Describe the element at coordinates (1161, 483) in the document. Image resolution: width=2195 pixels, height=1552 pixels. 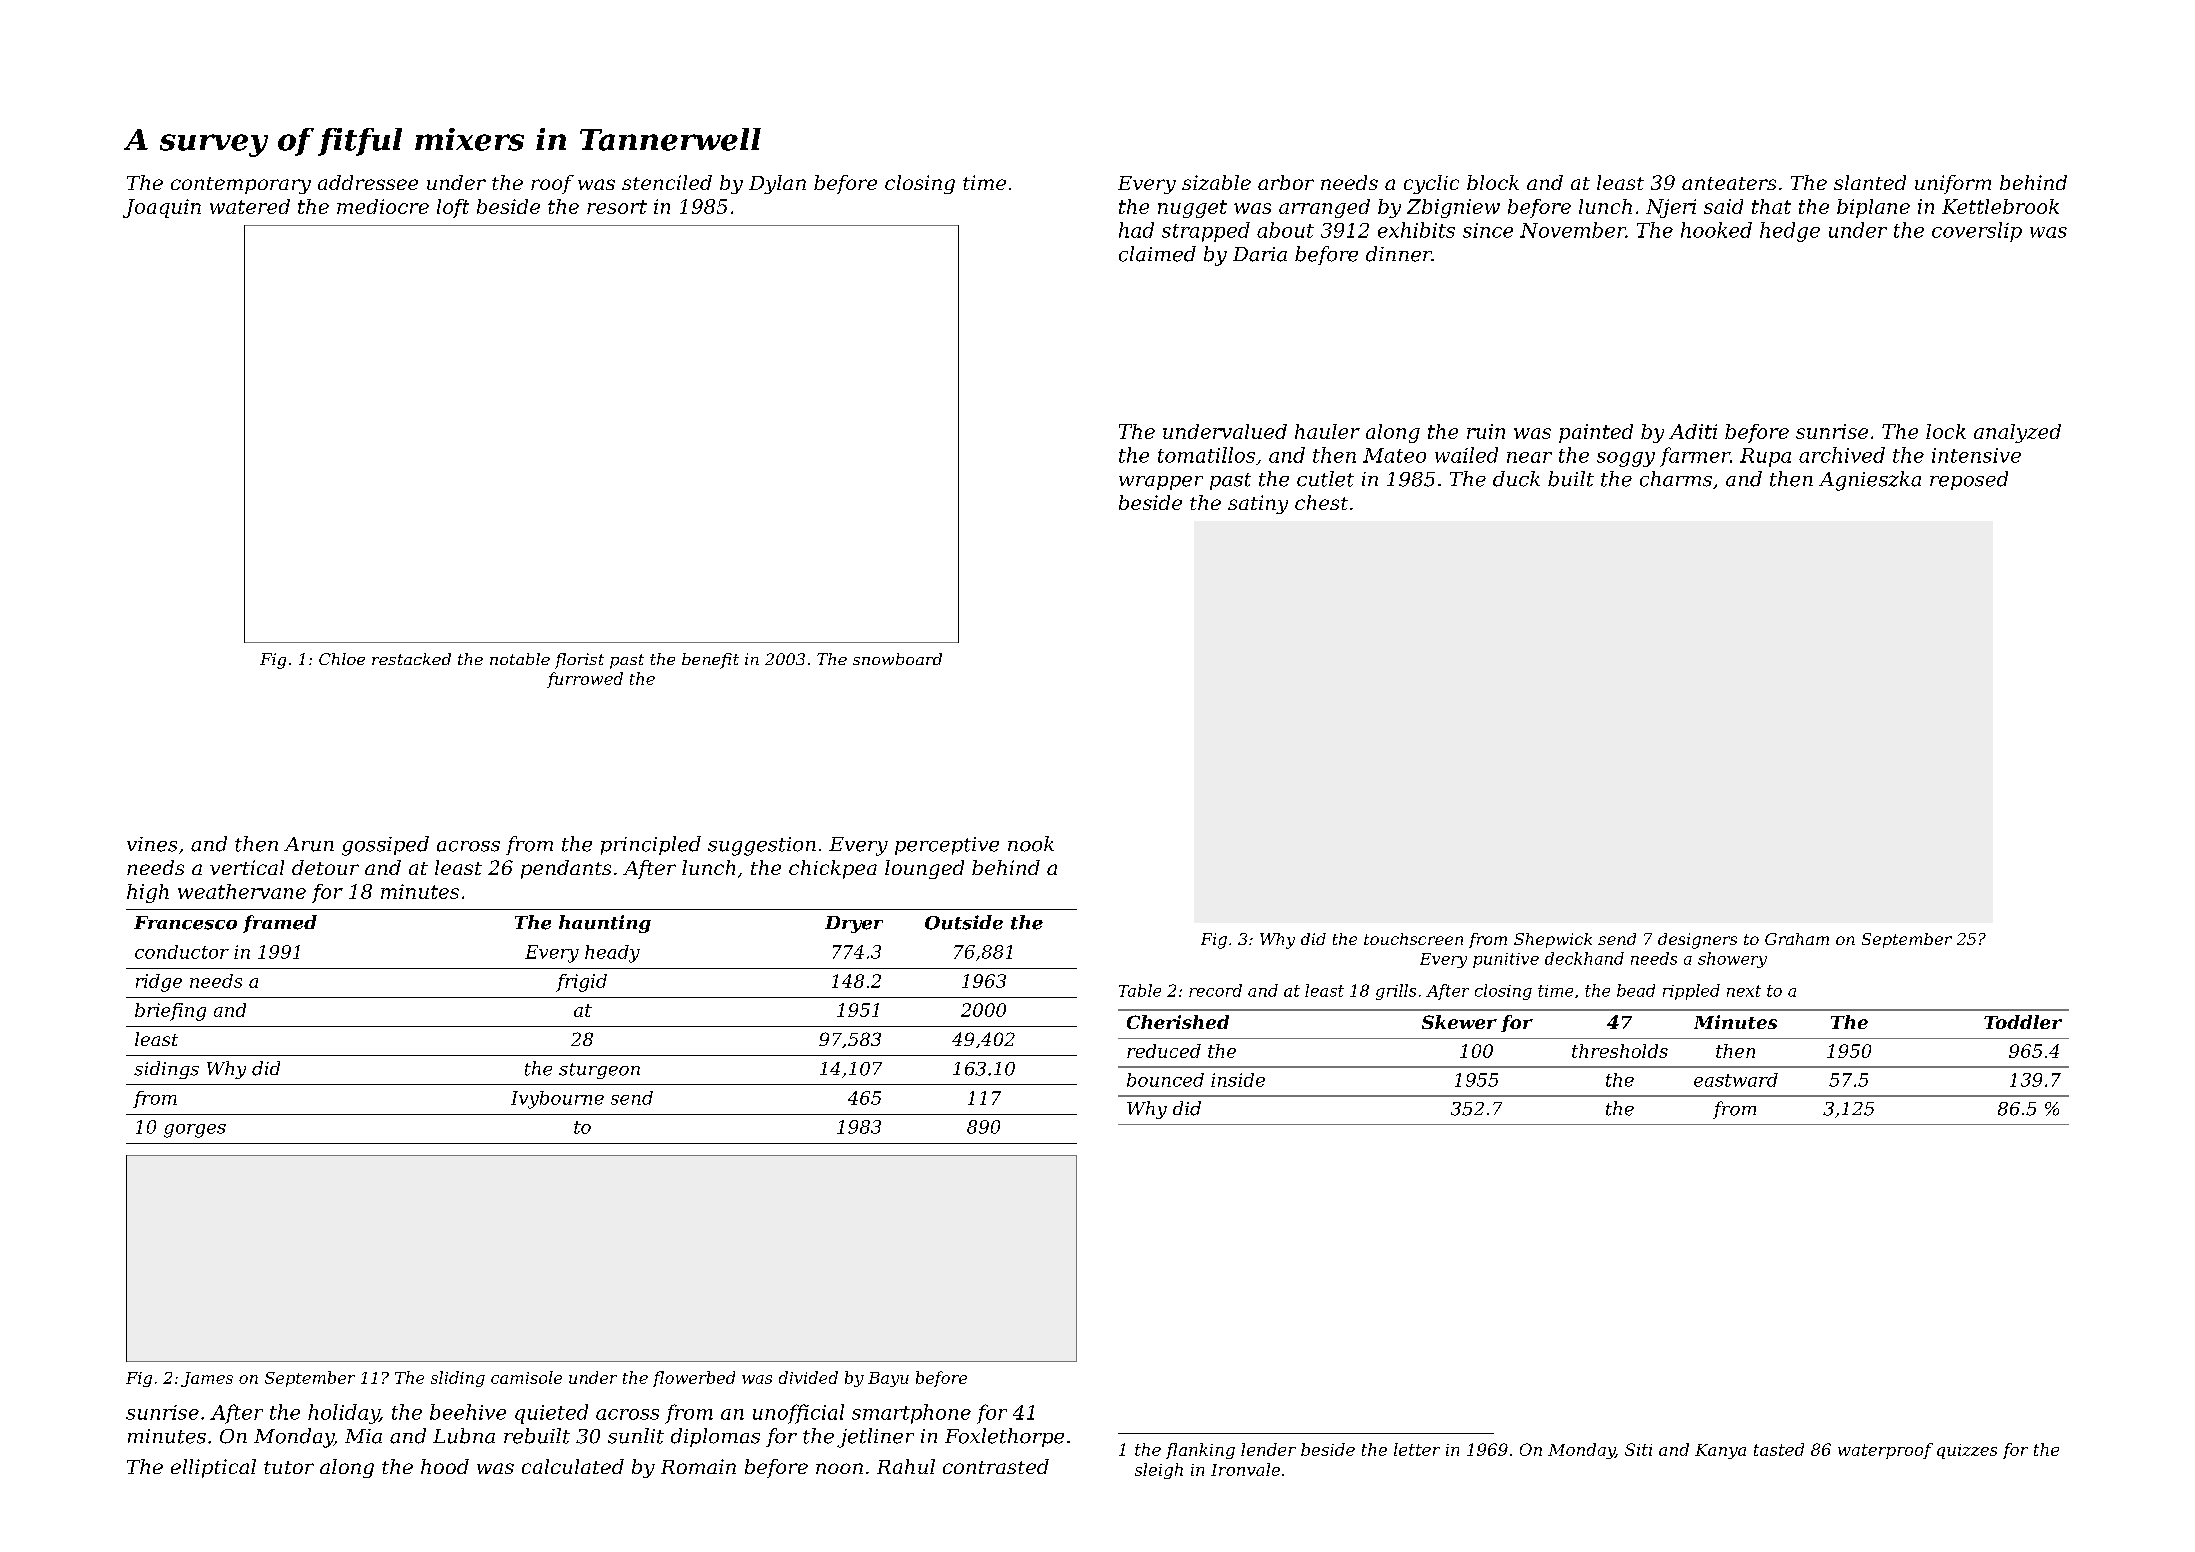
I see `wrapper` at that location.
